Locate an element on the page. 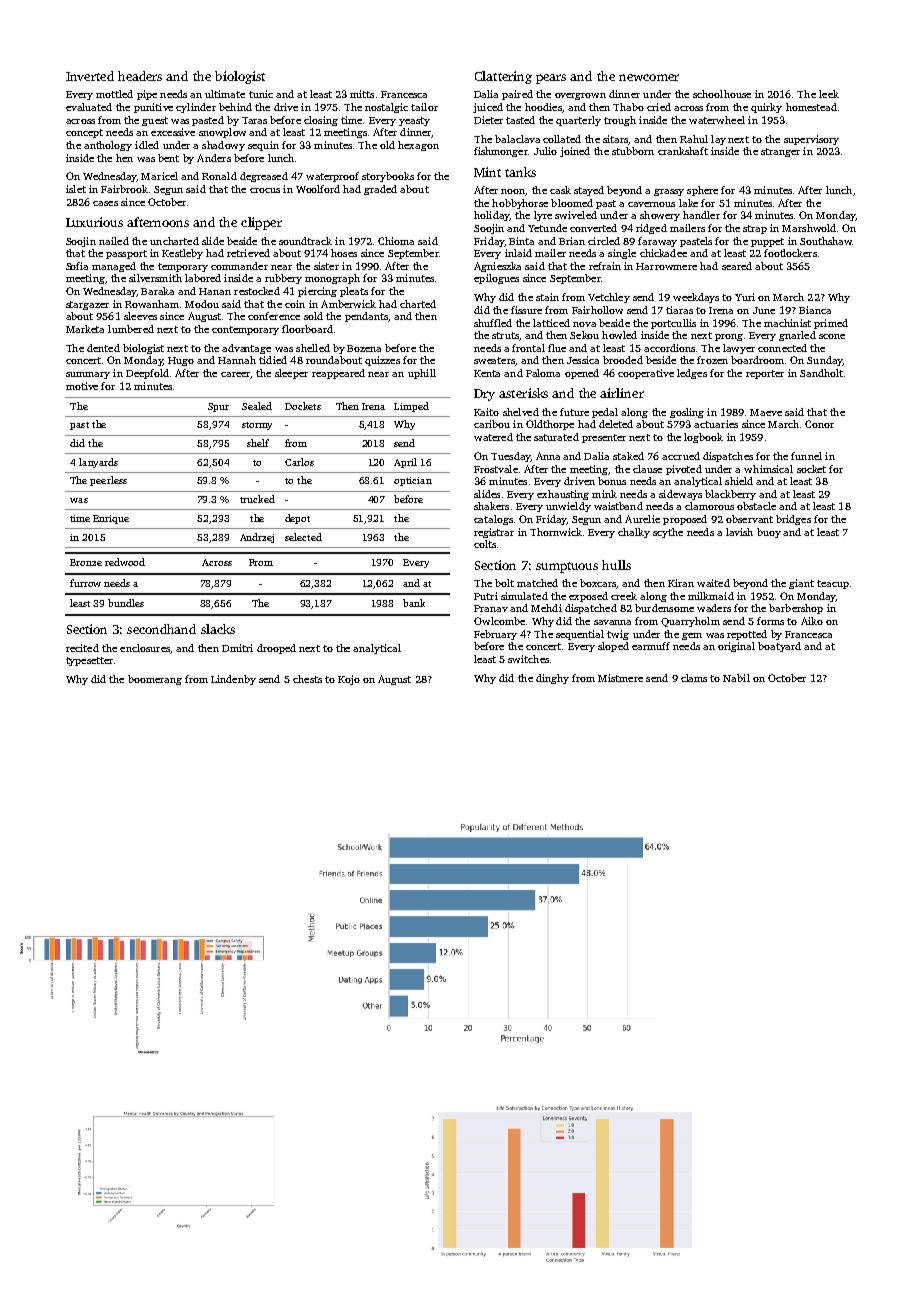 This document has height=1308, width=924. holiday is located at coordinates (492, 216).
